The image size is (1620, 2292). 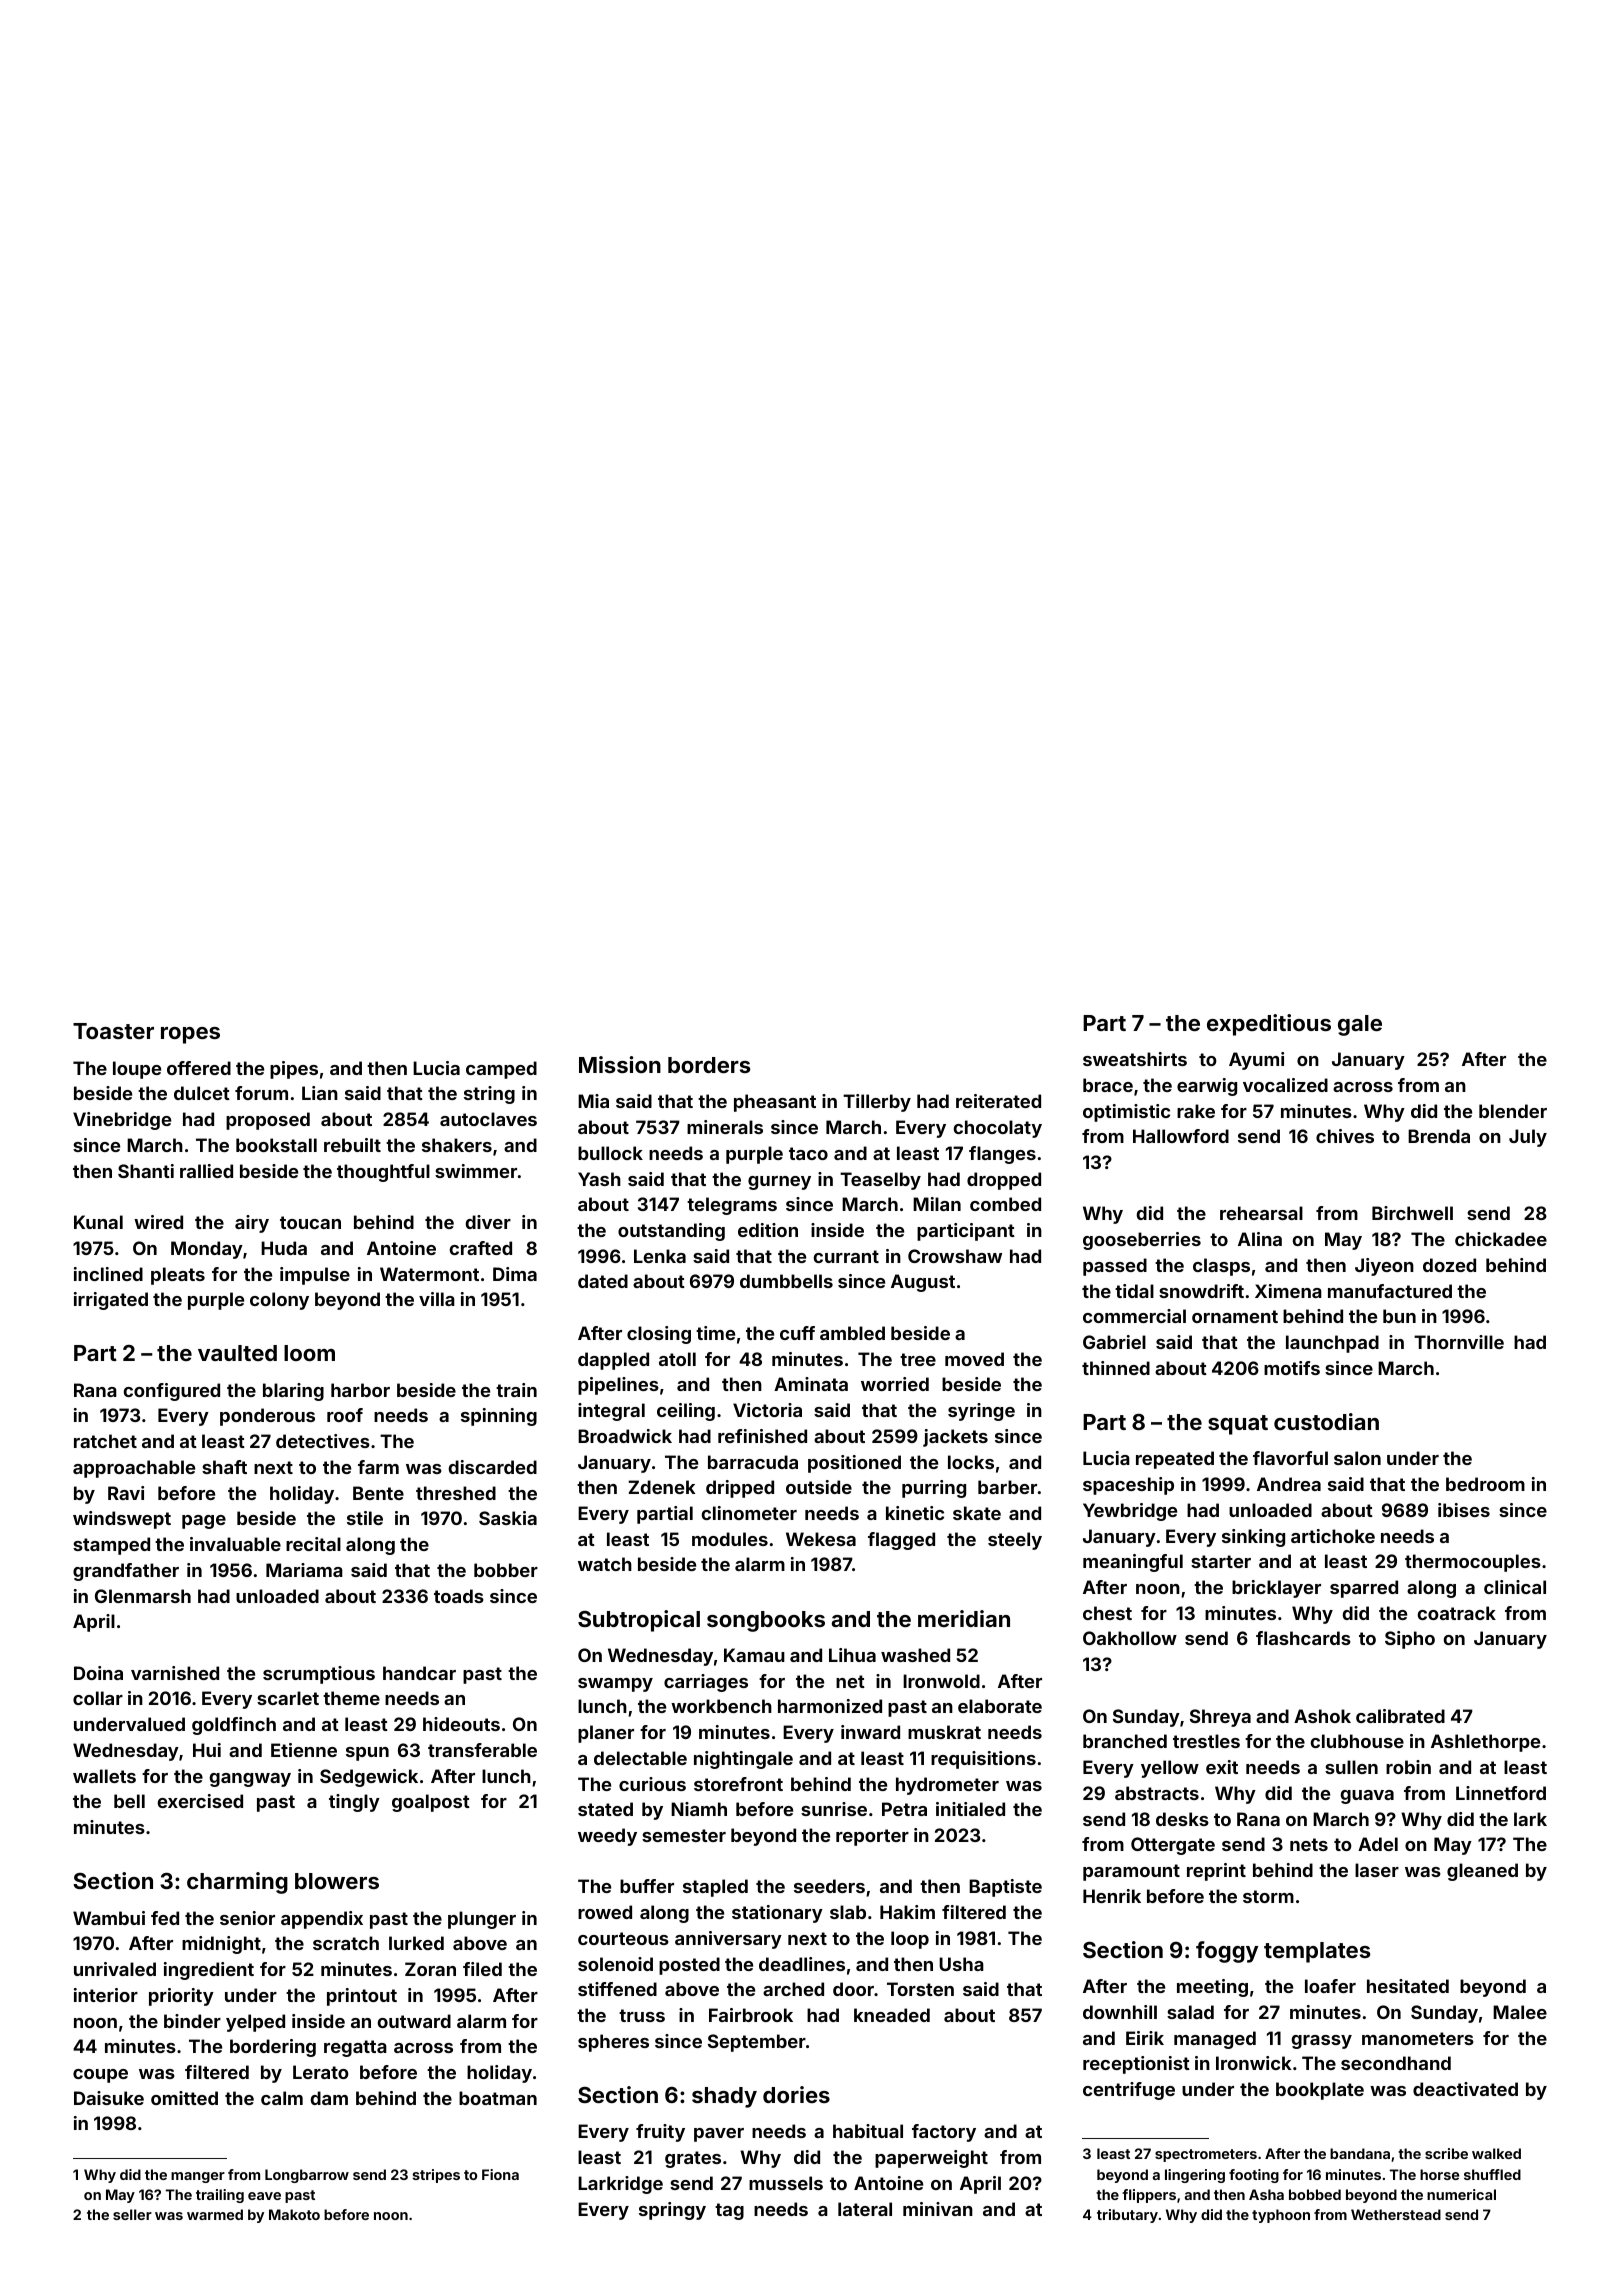 What do you see at coordinates (294, 1070) in the image?
I see `pipes` at bounding box center [294, 1070].
